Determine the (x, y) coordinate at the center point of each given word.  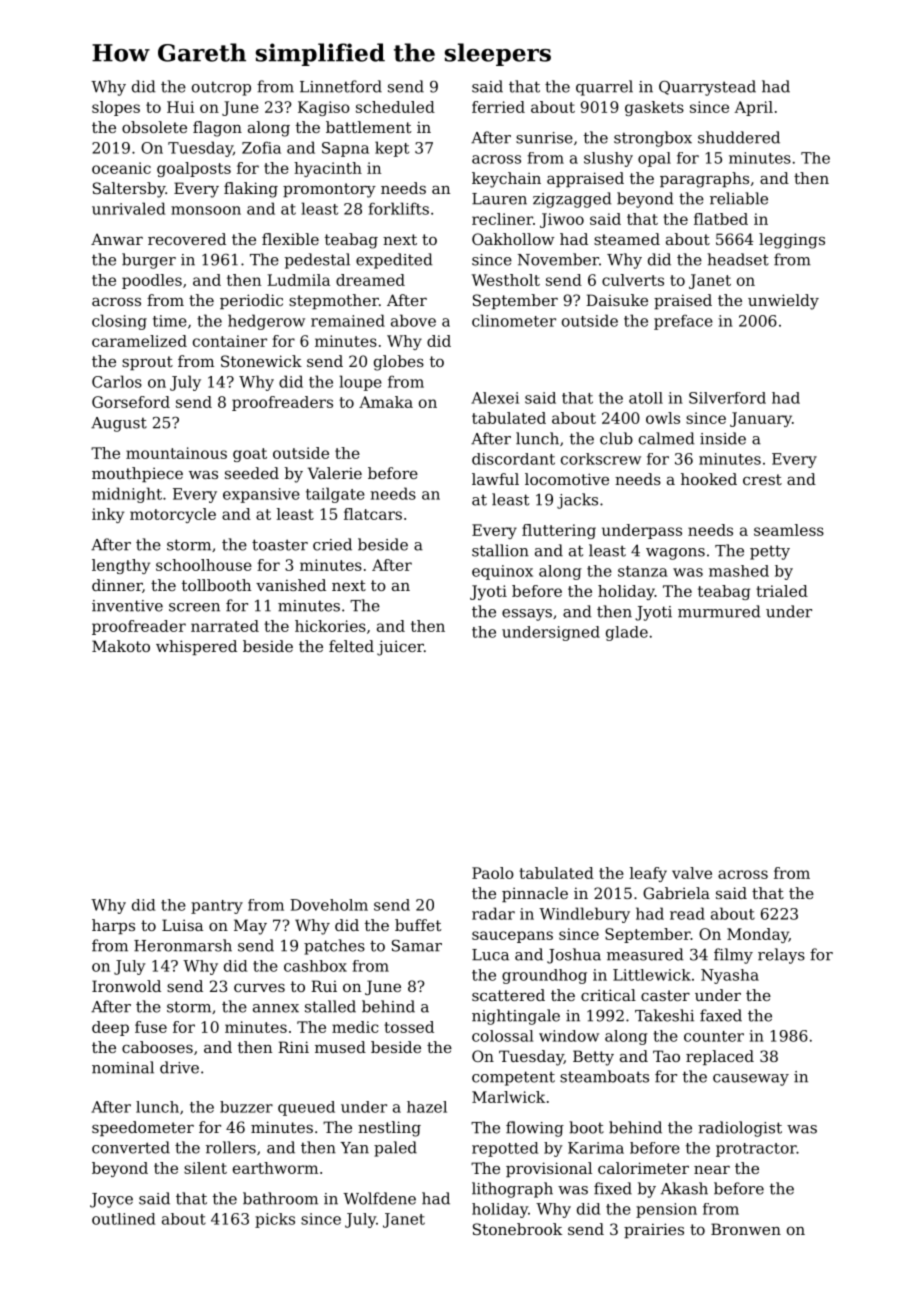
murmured (719, 611)
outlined (123, 1219)
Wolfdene (379, 1198)
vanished (291, 585)
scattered (508, 995)
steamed (627, 239)
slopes (116, 108)
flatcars (373, 514)
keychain (506, 180)
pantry (217, 907)
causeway (751, 1080)
